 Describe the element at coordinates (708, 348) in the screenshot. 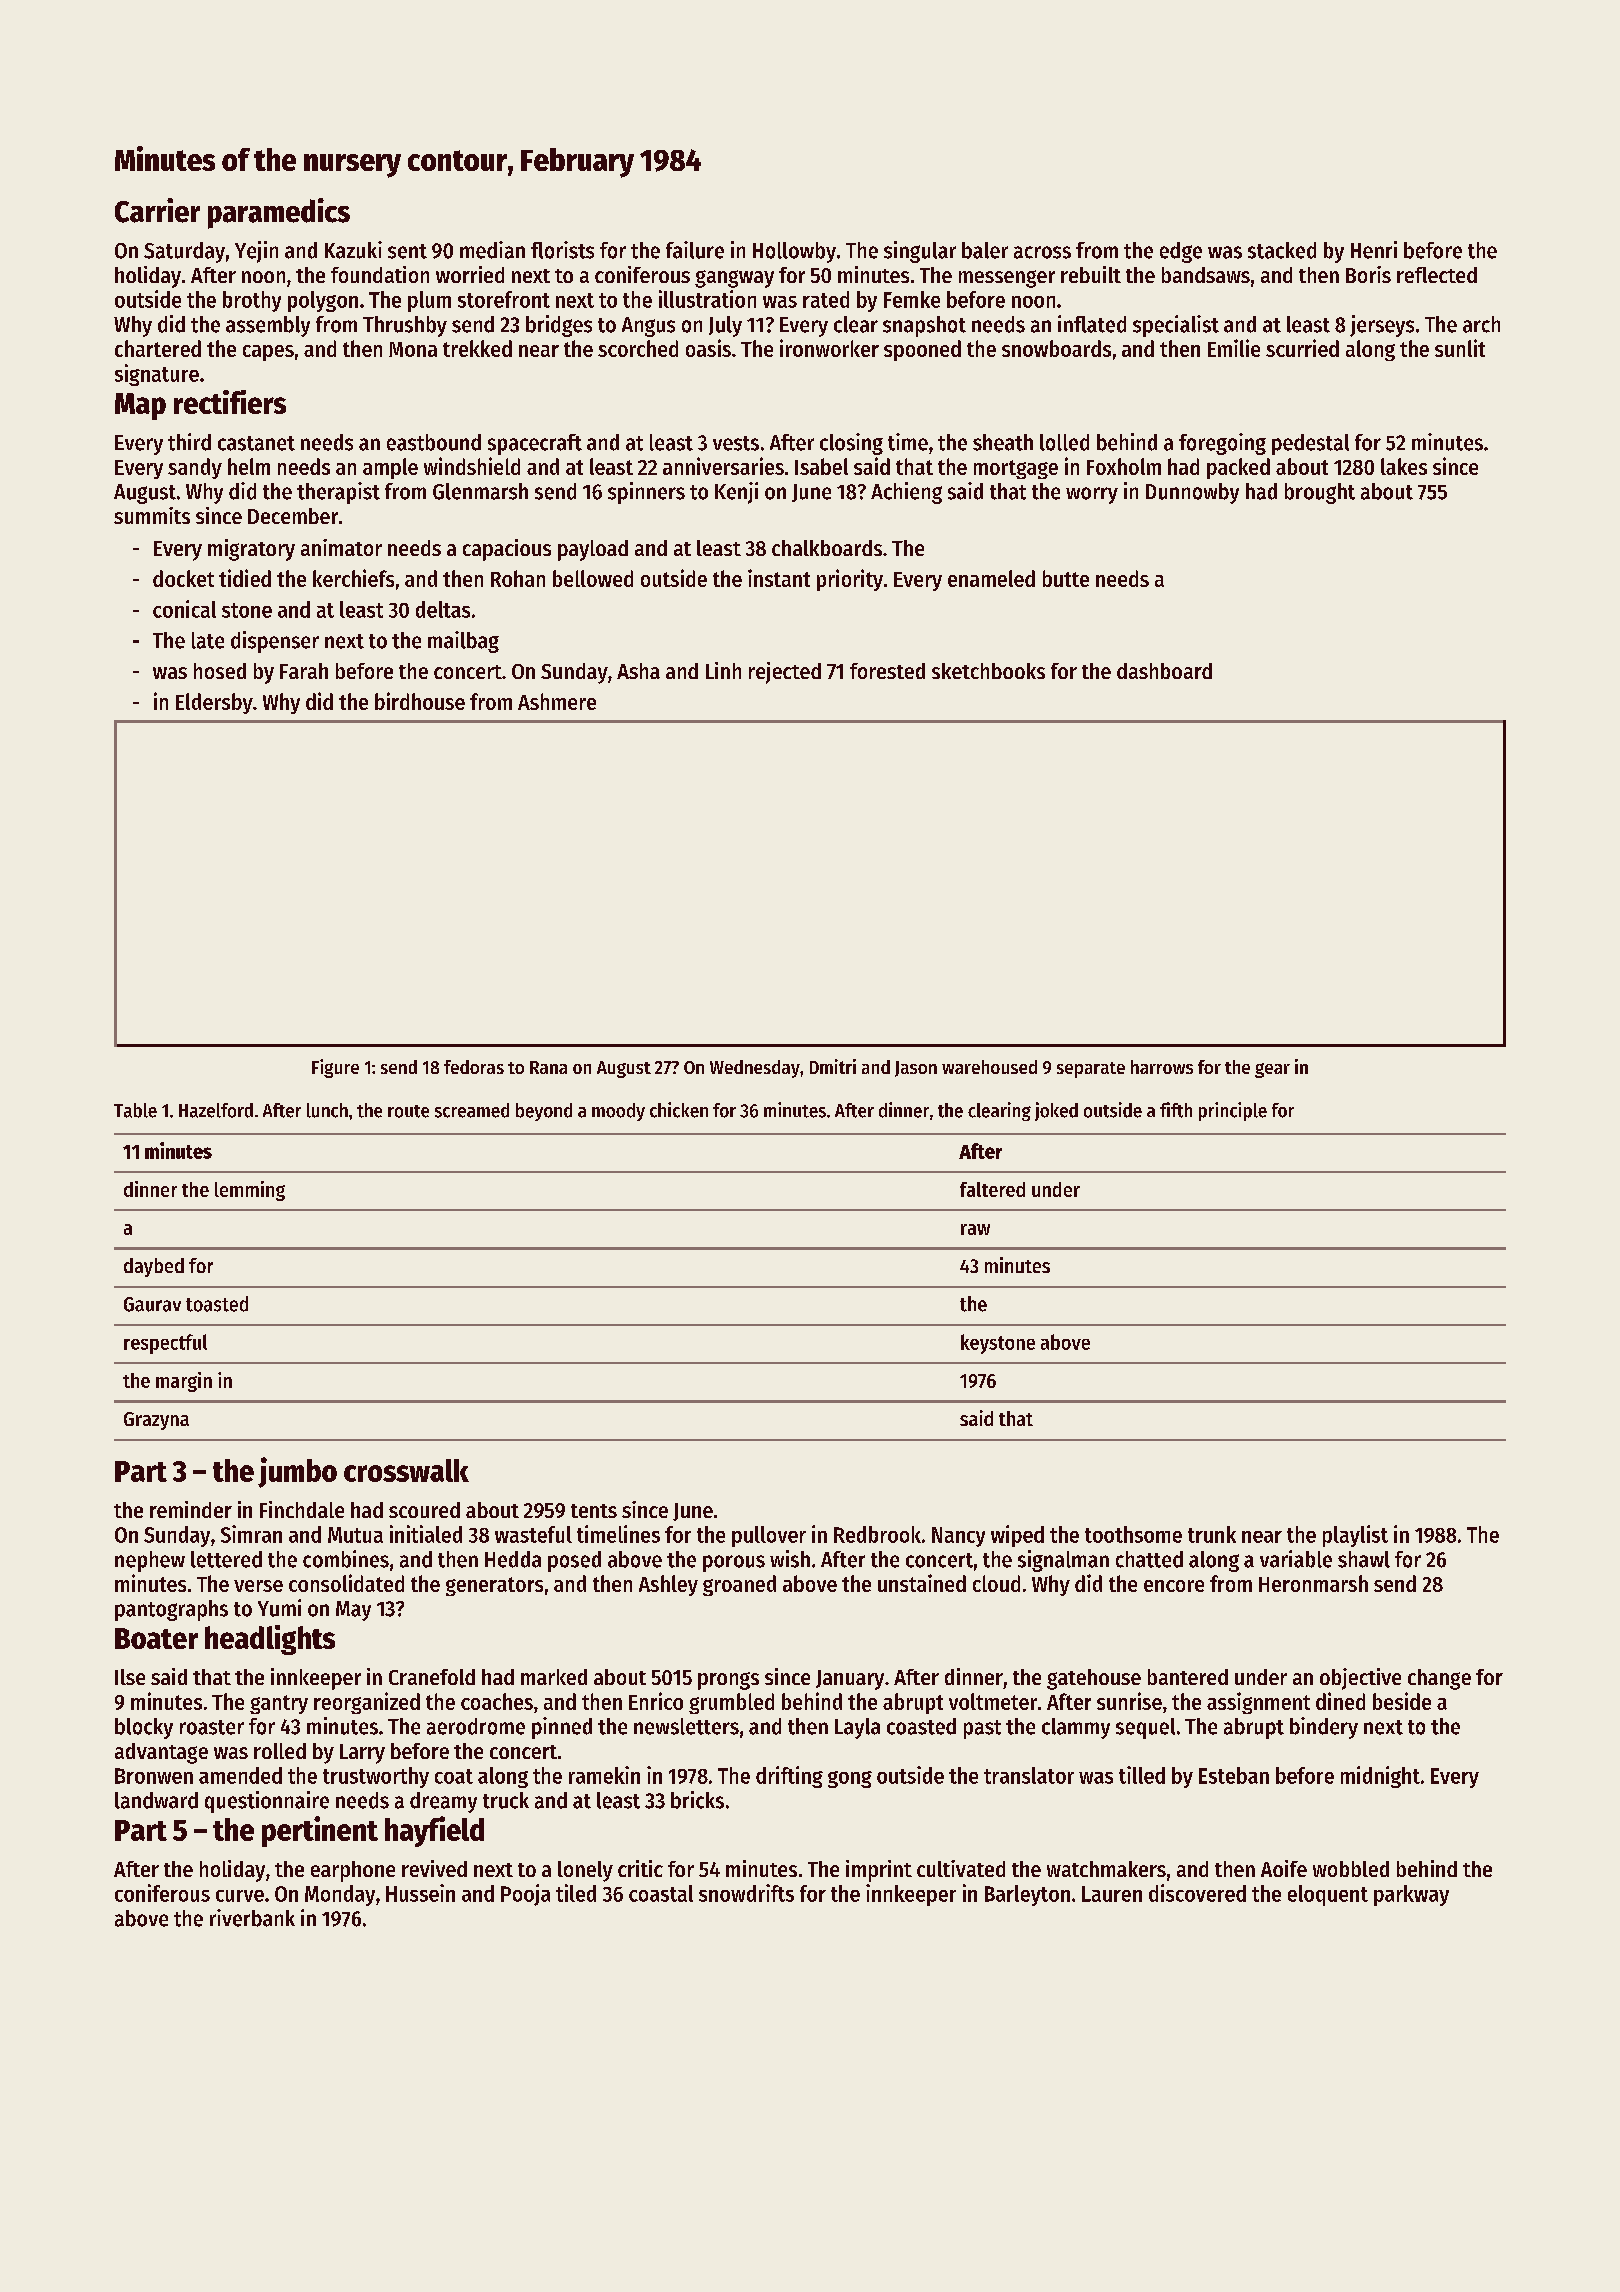

I see `oasis` at that location.
